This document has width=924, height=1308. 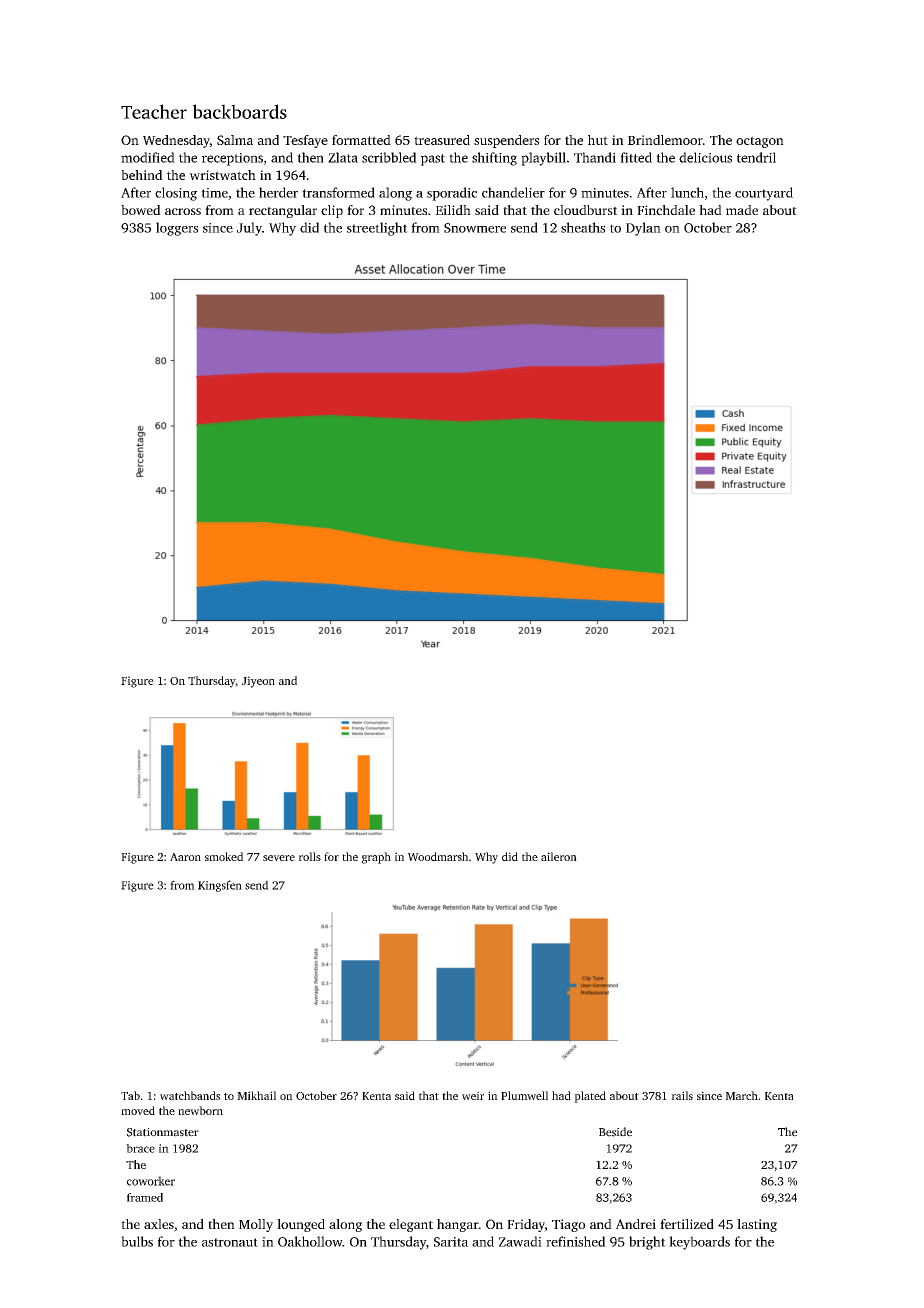 I want to click on keyboards, so click(x=699, y=1243).
